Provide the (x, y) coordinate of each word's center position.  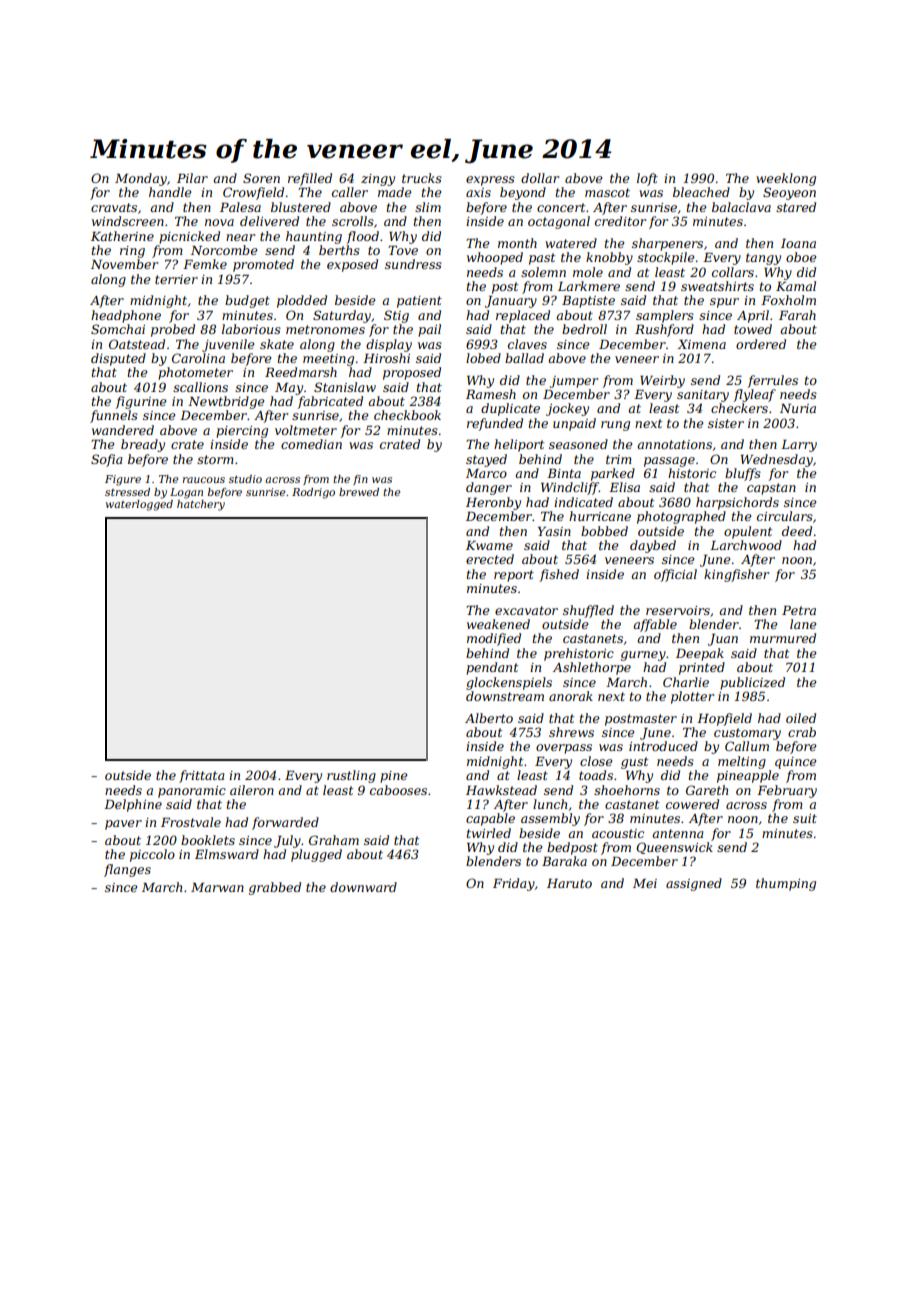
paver (123, 825)
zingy (378, 180)
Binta (564, 473)
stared (796, 207)
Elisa (624, 487)
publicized (752, 683)
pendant (492, 668)
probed (173, 330)
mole (588, 272)
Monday (141, 179)
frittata (201, 776)
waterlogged (139, 505)
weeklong (786, 179)
